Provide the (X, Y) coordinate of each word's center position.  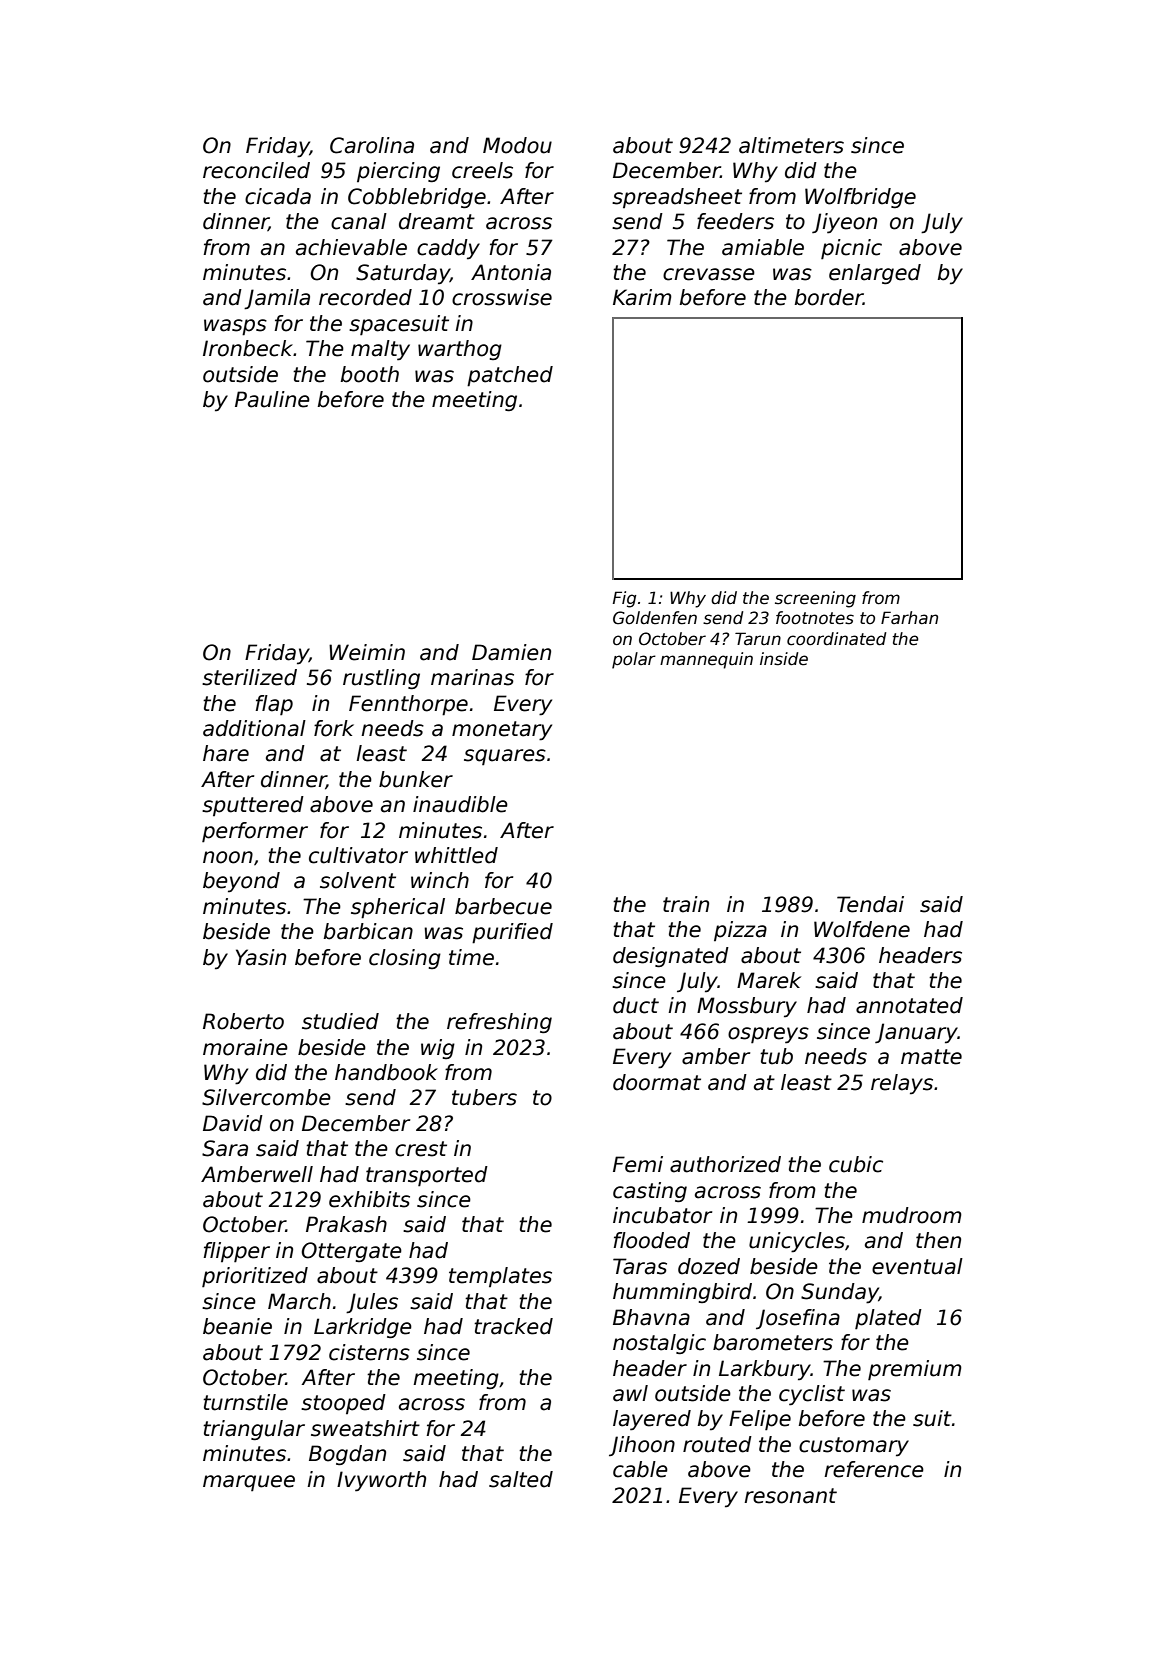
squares (505, 757)
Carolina (372, 145)
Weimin (367, 652)
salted (521, 1479)
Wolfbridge (860, 198)
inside (784, 659)
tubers (484, 1097)
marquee (249, 1483)
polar (634, 660)
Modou (517, 145)
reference (874, 1469)
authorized (725, 1164)
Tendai (870, 904)
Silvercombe (266, 1097)
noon (228, 857)
